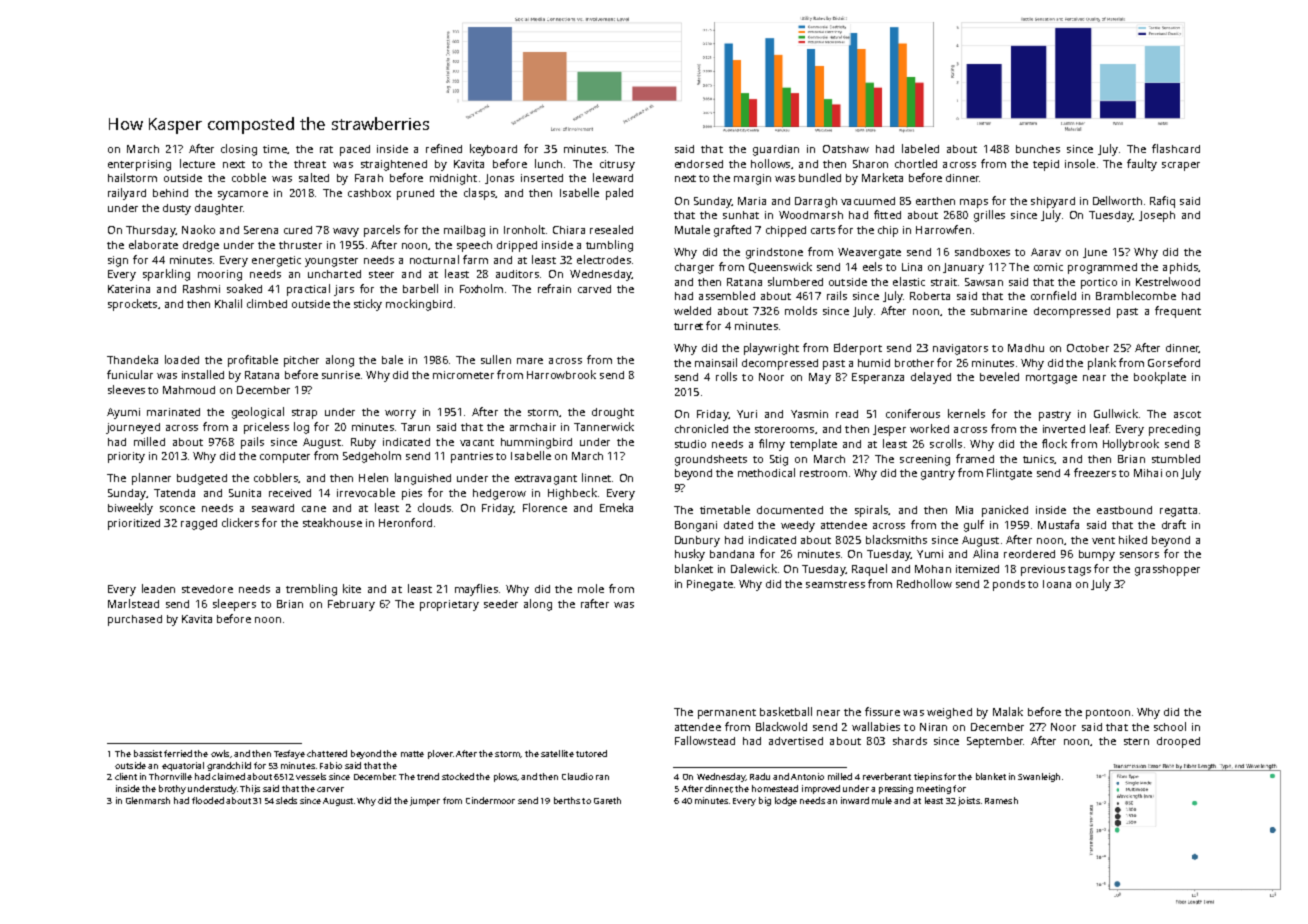  I want to click on big, so click(765, 801).
